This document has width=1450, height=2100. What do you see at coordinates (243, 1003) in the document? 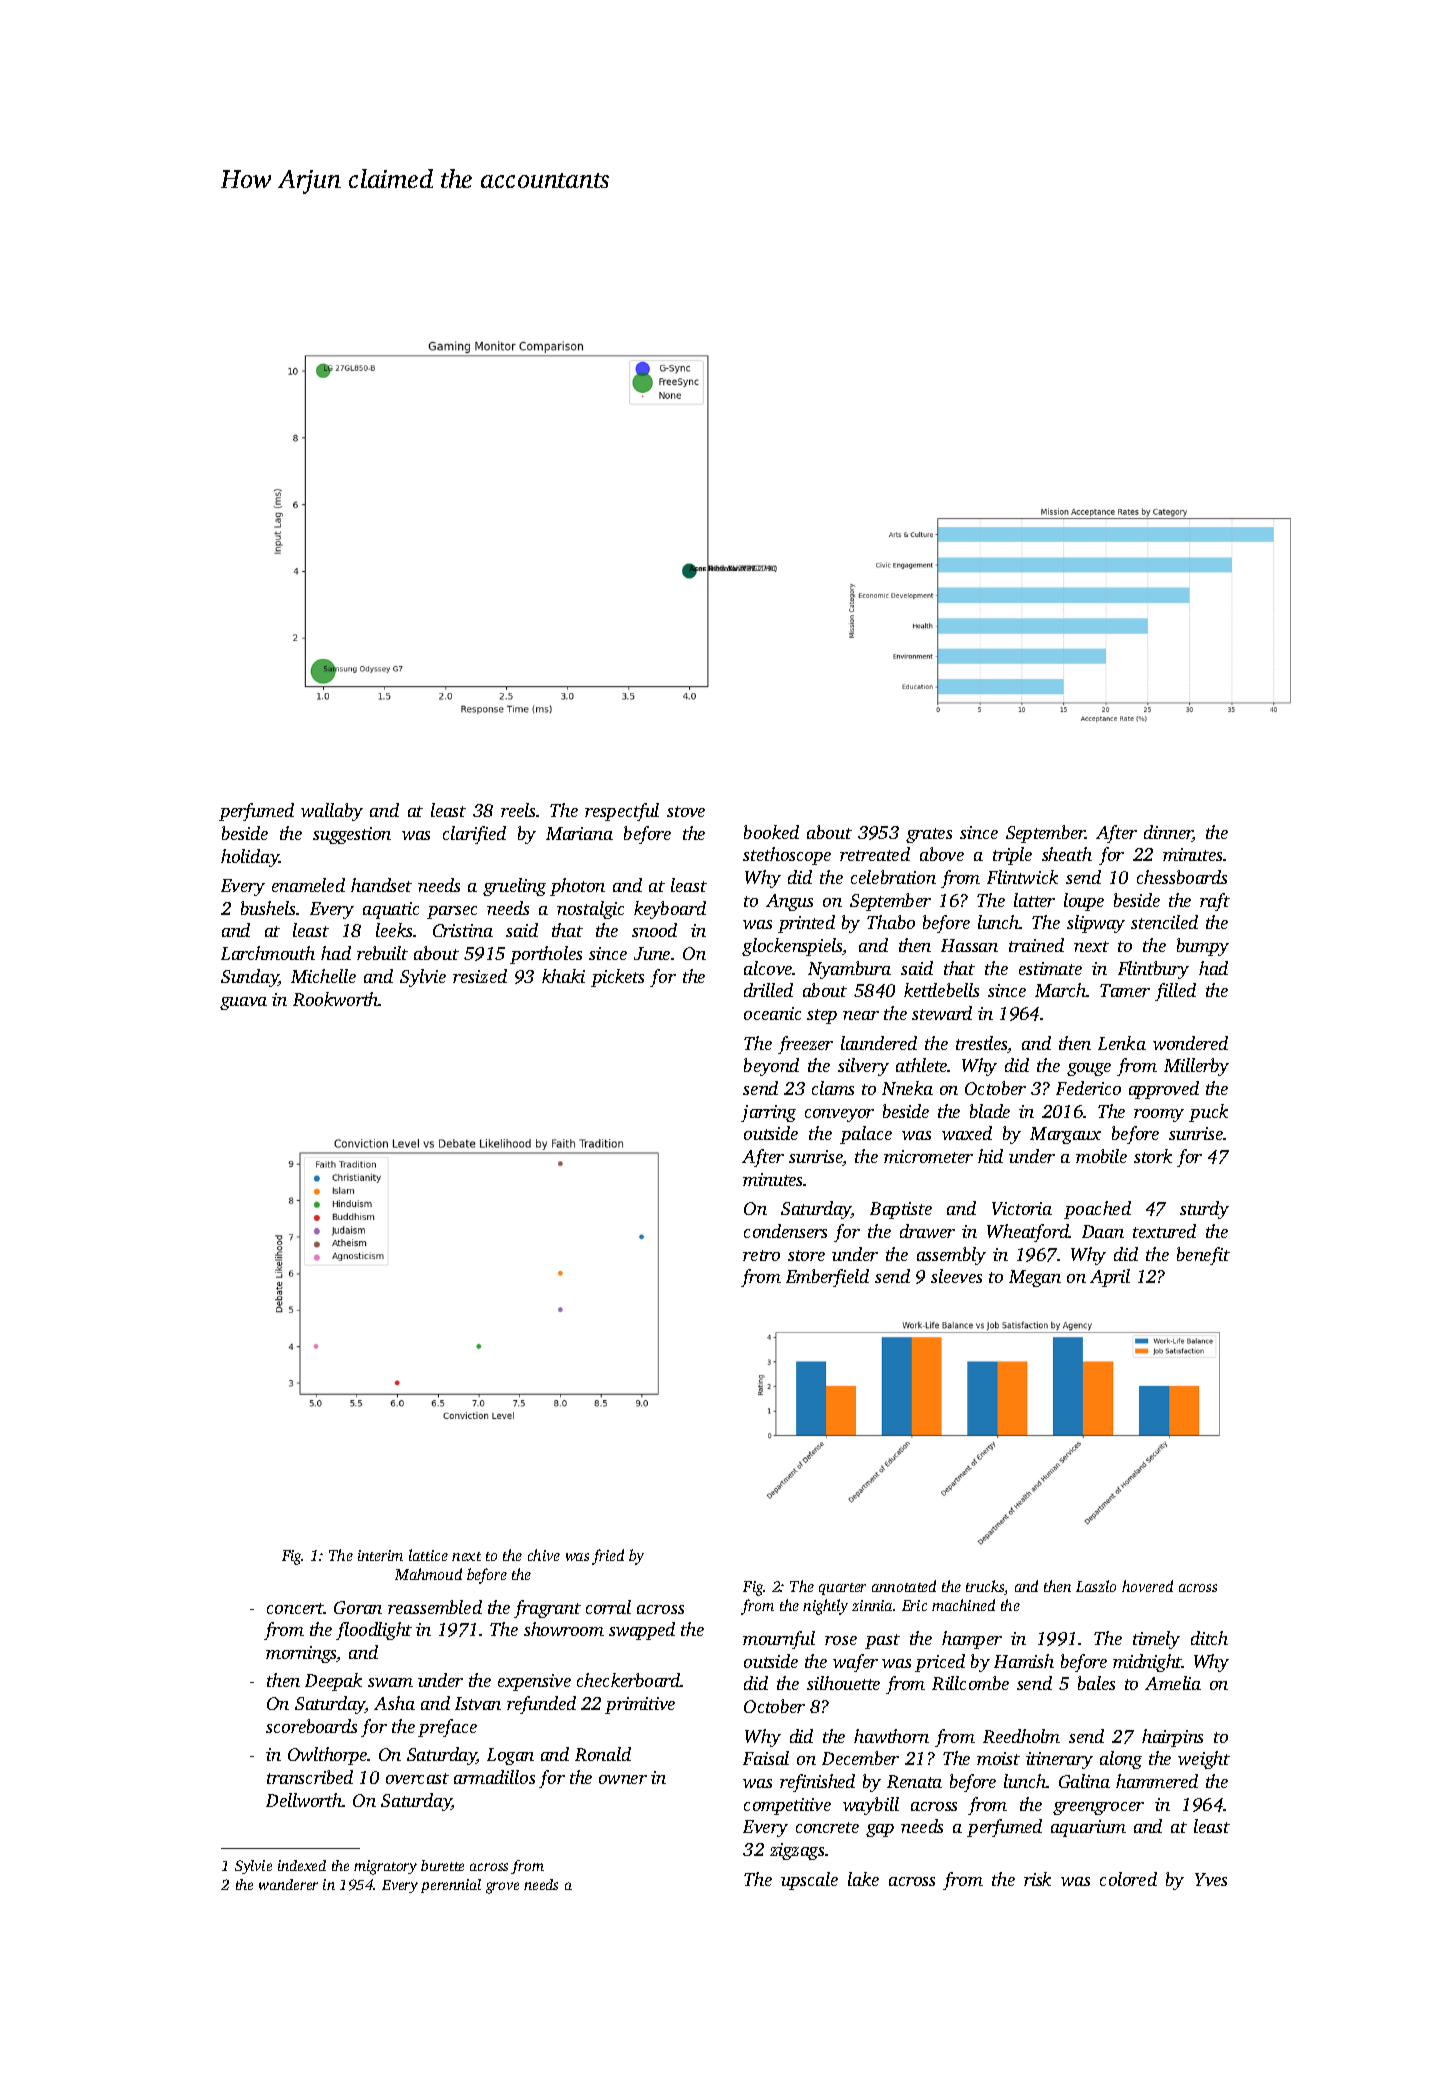
I see `guava` at bounding box center [243, 1003].
